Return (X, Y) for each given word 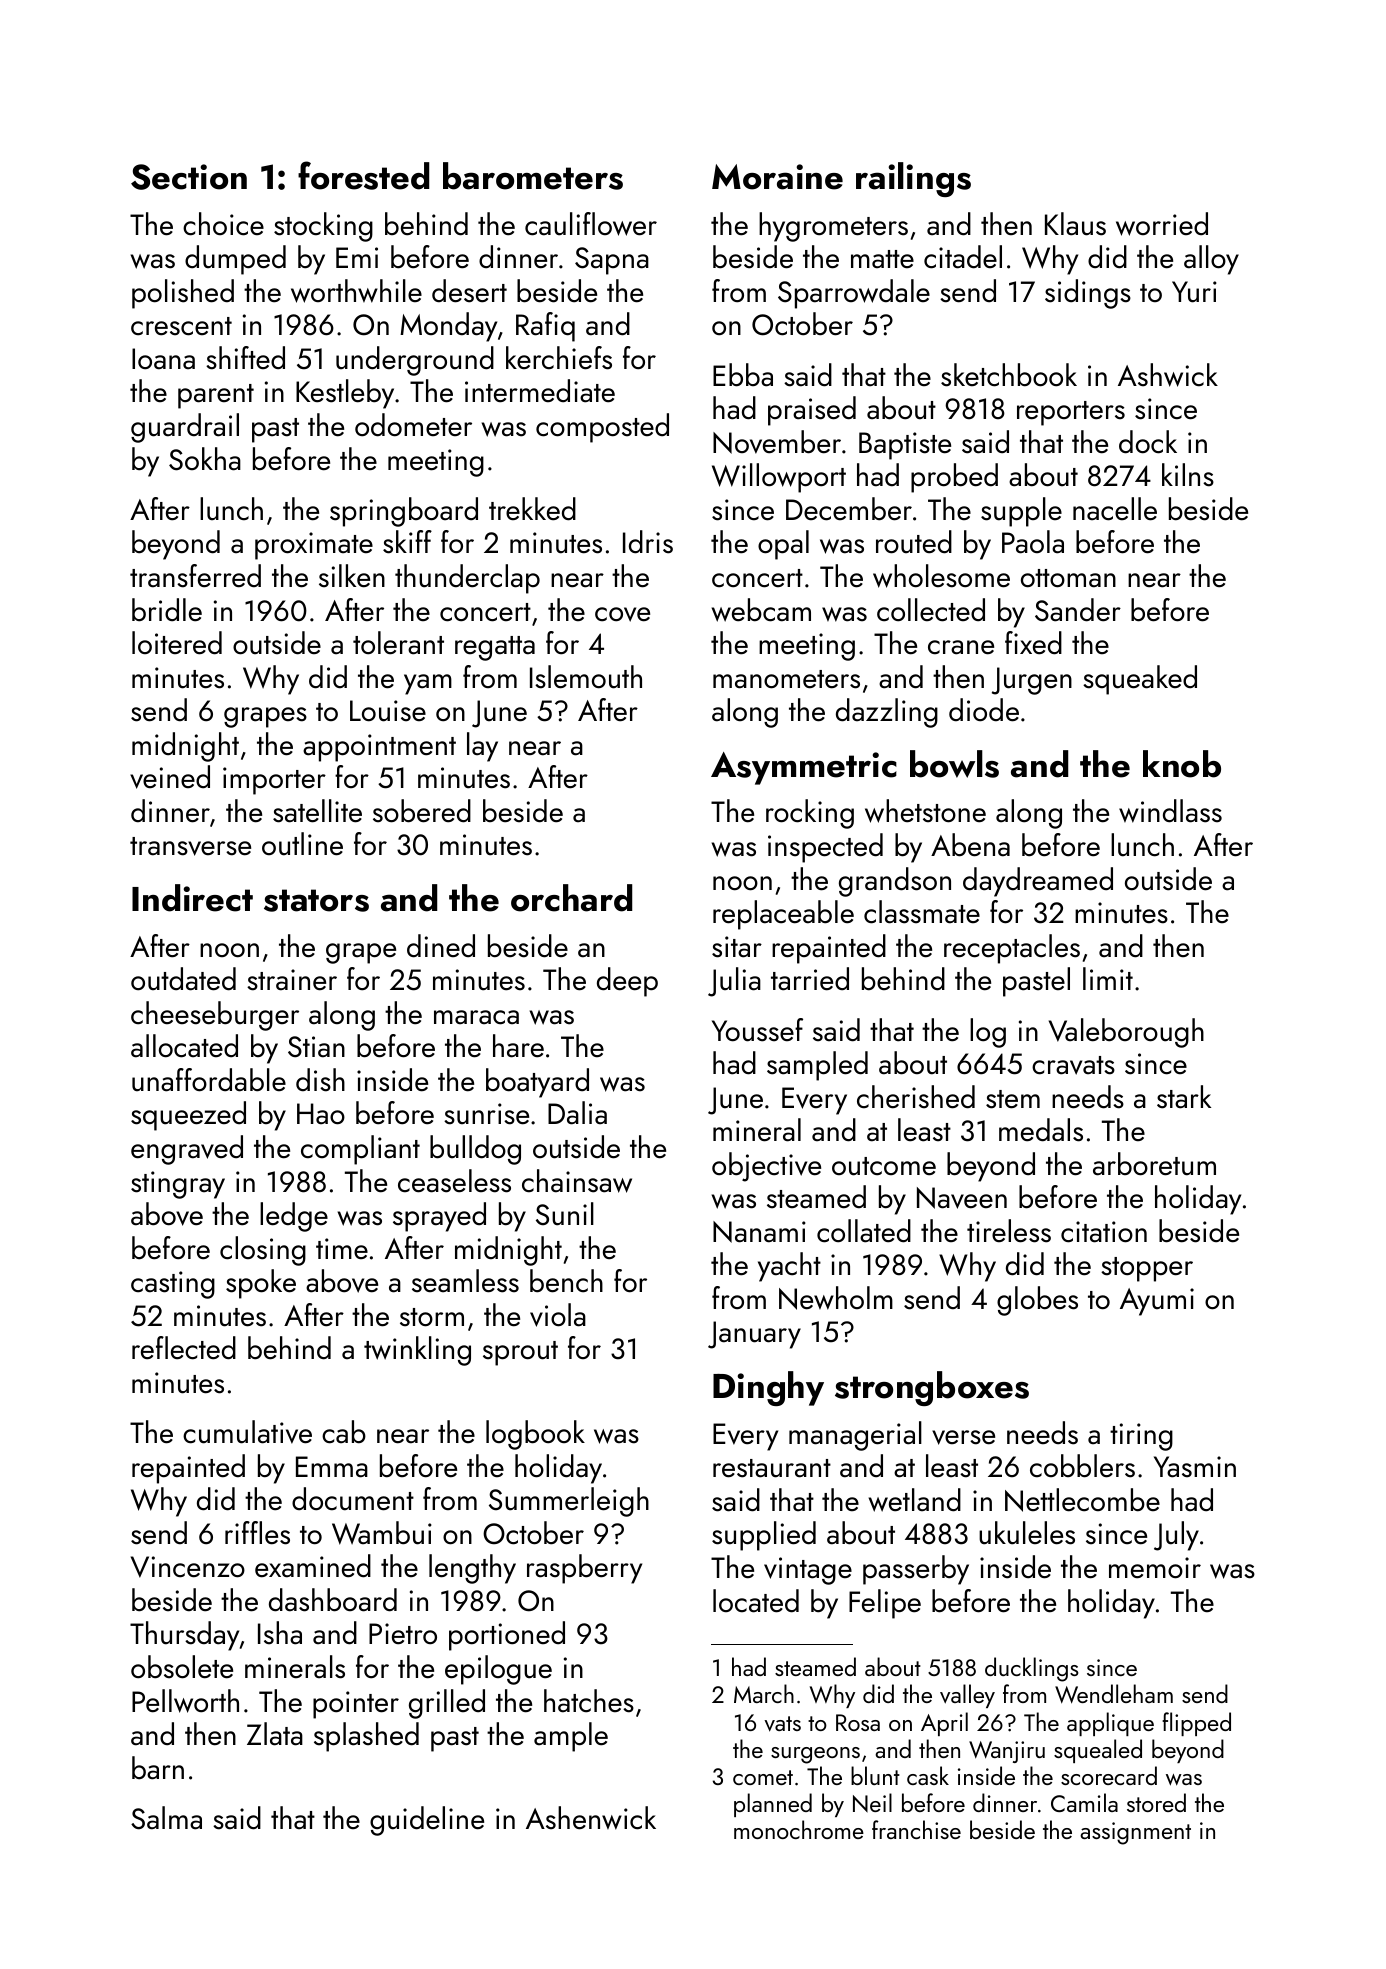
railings (913, 179)
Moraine (777, 177)
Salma (166, 1818)
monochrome (799, 1829)
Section (189, 177)
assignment (1135, 1833)
